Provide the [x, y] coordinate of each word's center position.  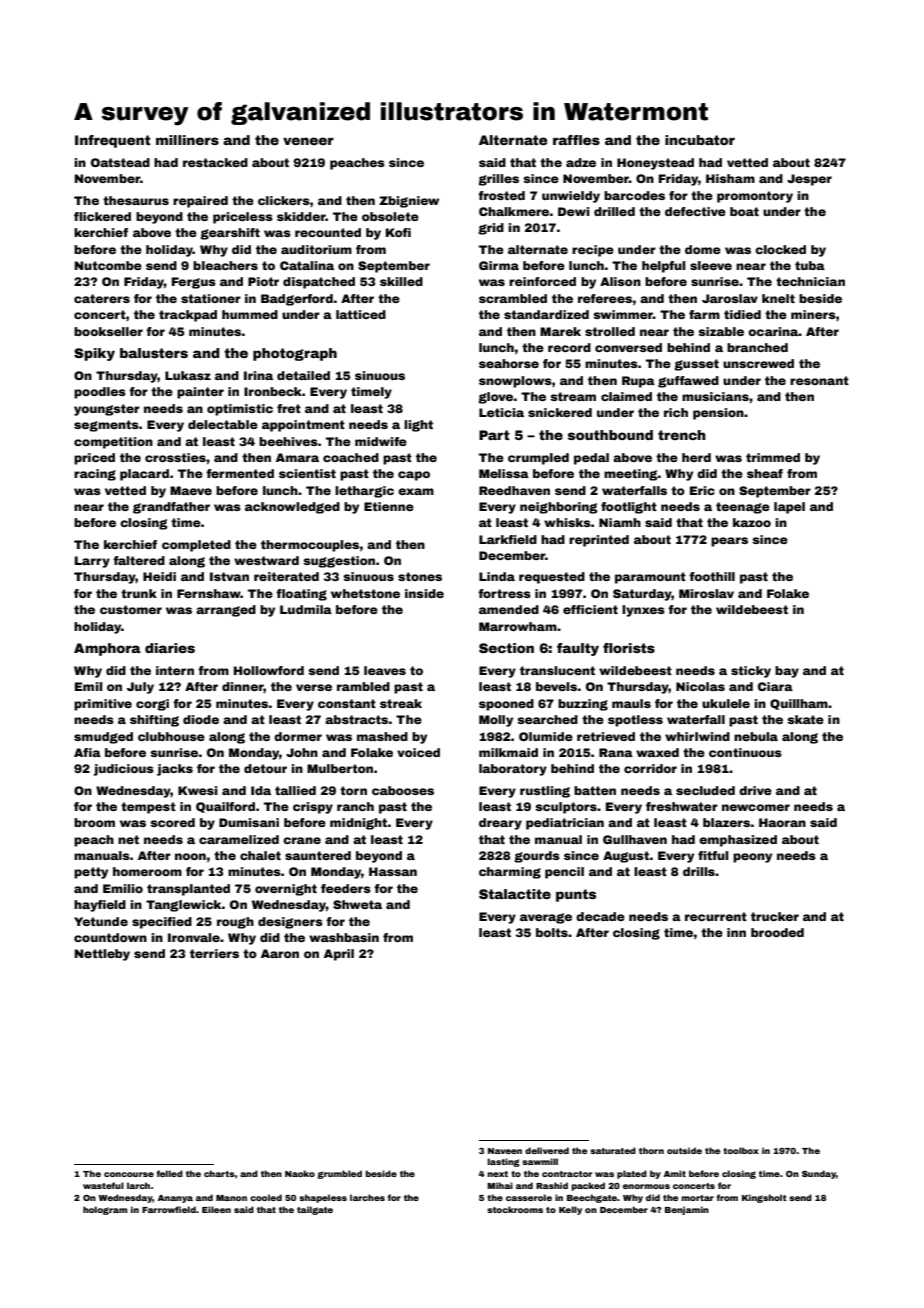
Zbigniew [409, 202]
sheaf [765, 473]
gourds [537, 857]
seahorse [509, 363]
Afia [87, 752]
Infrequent [113, 141]
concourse [129, 1174]
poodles [100, 393]
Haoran [782, 822]
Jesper [809, 180]
